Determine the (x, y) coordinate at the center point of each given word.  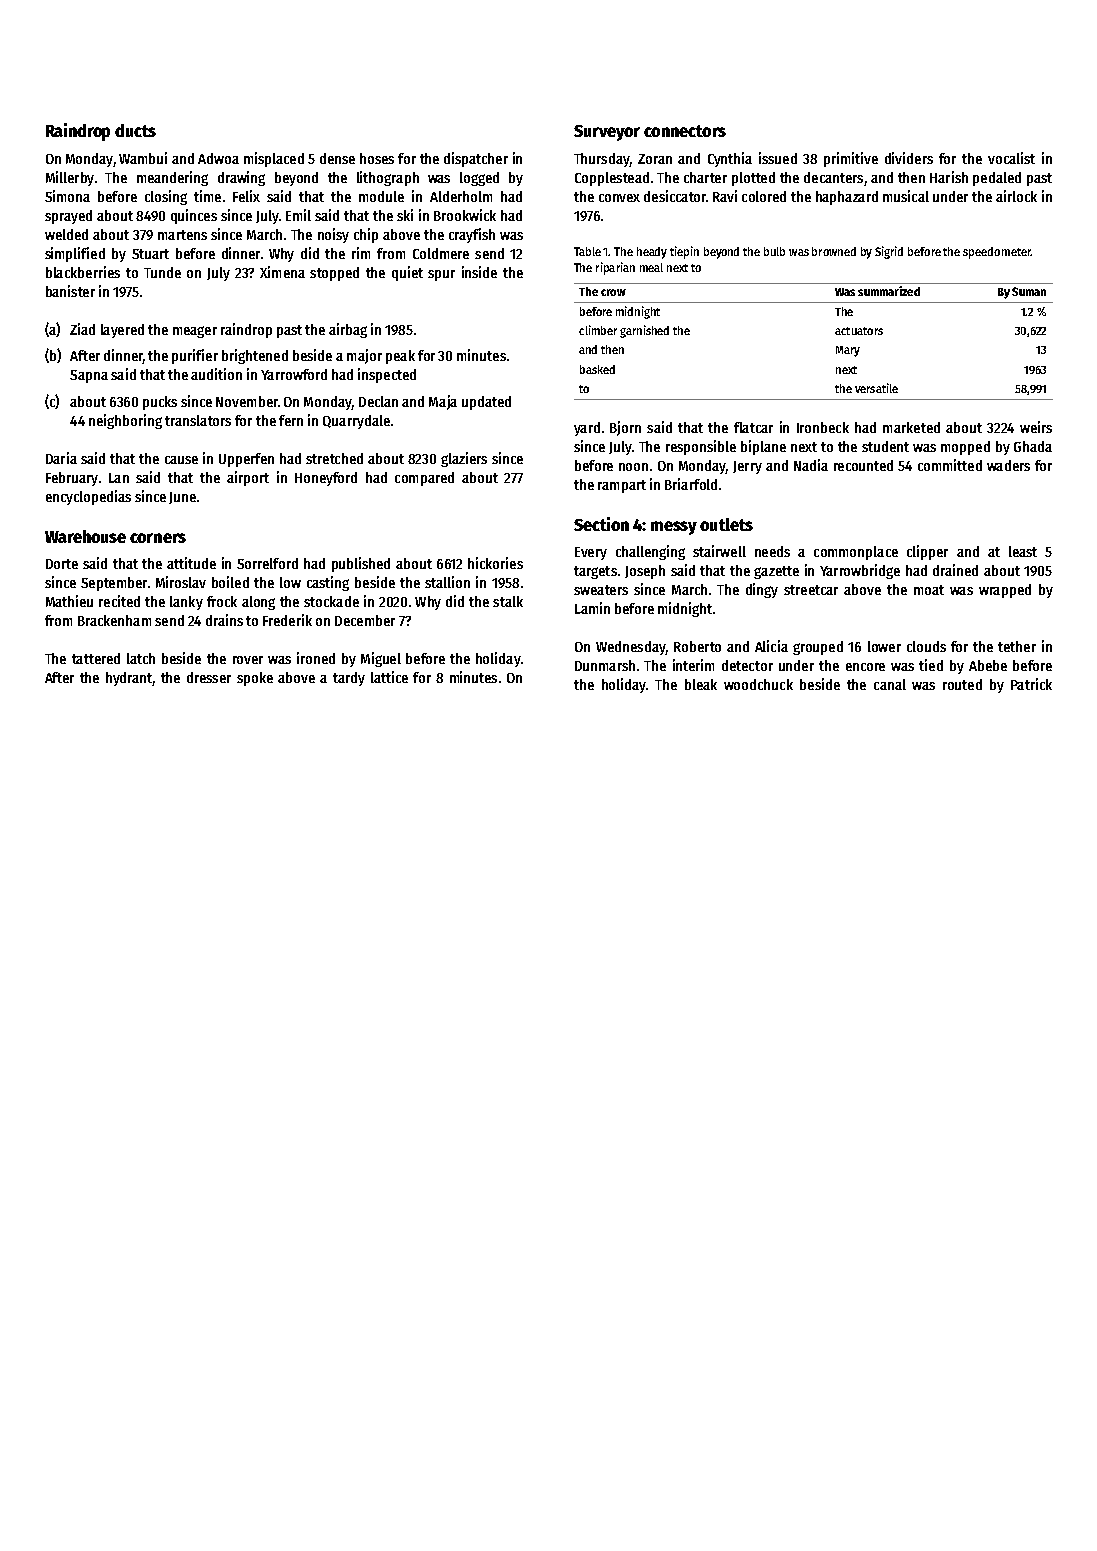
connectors (685, 131)
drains (224, 620)
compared (424, 479)
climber (598, 330)
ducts (135, 130)
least (1023, 551)
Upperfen (246, 460)
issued (778, 158)
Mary (848, 351)
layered (122, 331)
